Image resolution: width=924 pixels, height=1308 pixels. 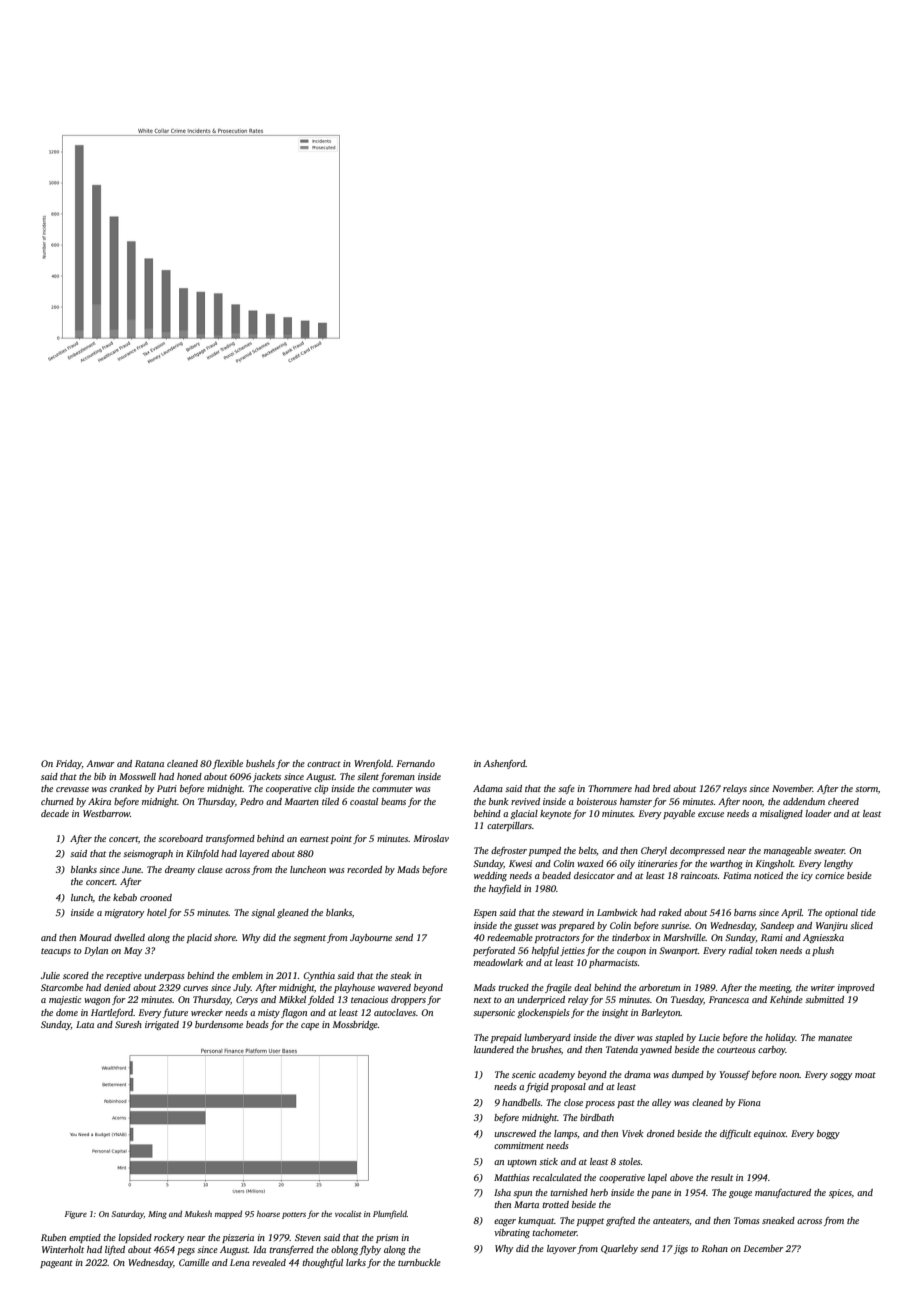 What do you see at coordinates (729, 999) in the screenshot?
I see `Francesca` at bounding box center [729, 999].
